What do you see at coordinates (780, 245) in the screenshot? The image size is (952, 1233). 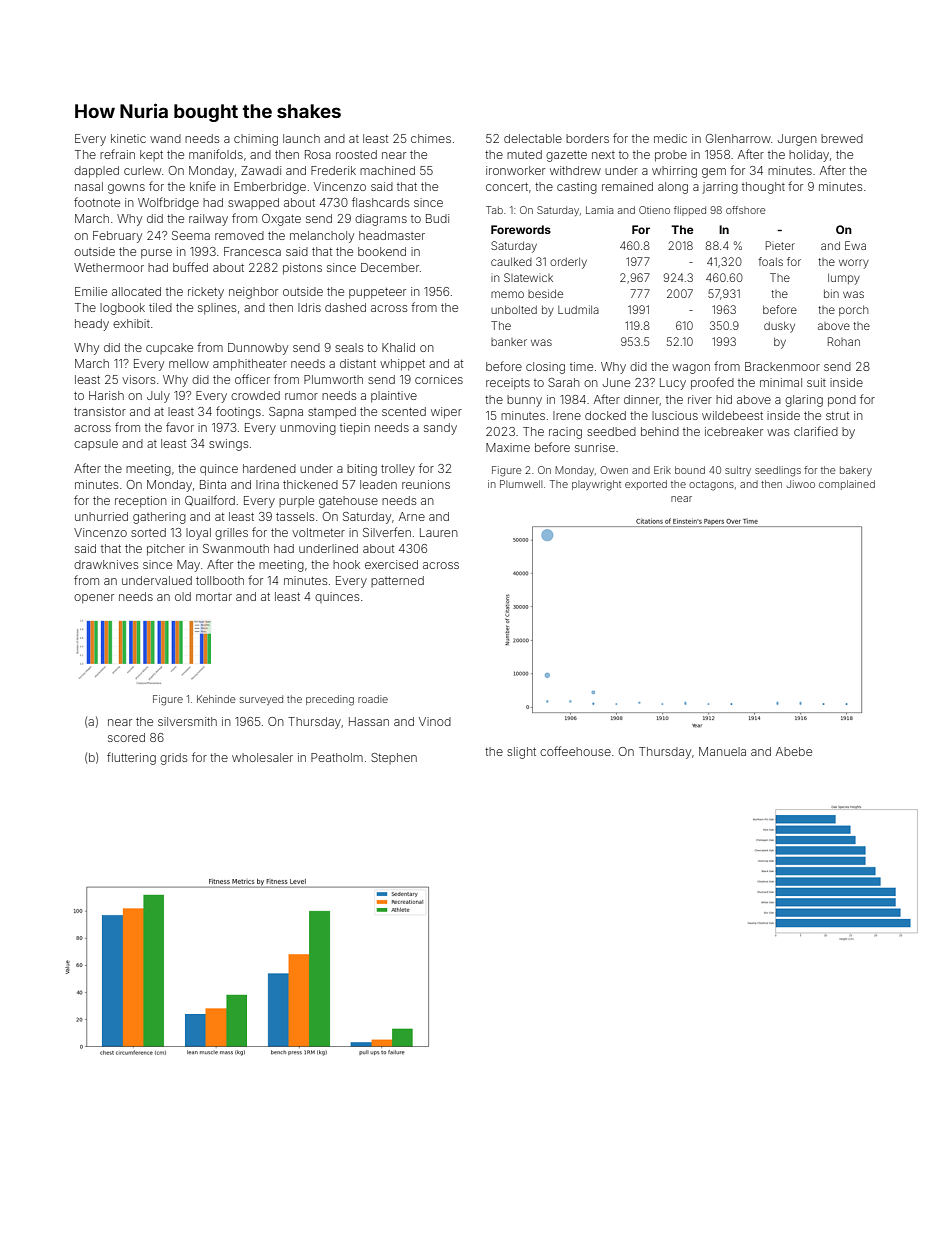 I see `Pieter` at bounding box center [780, 245].
